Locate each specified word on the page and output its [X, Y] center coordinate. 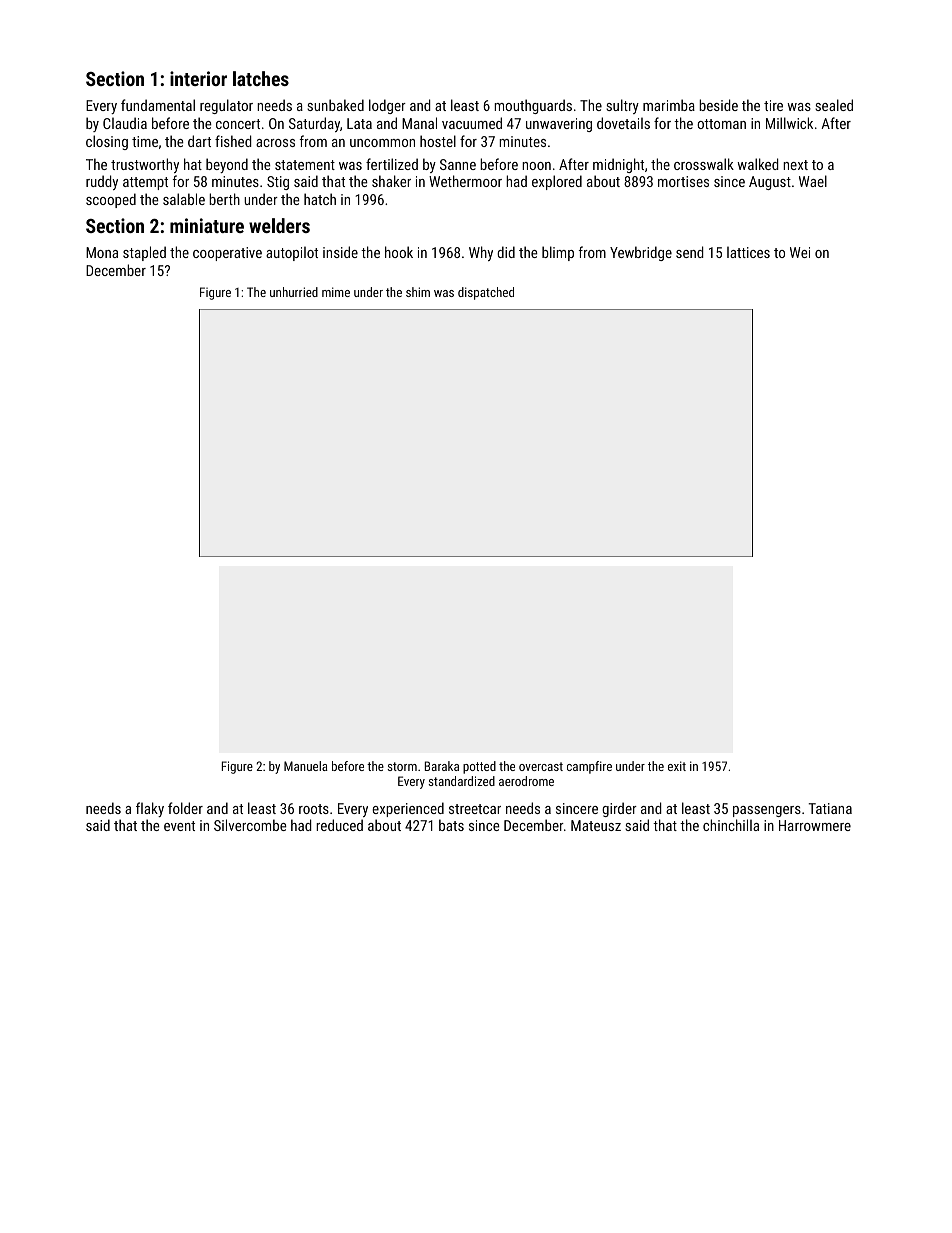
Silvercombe [250, 825]
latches [261, 78]
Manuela [306, 766]
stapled [144, 253]
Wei [800, 252]
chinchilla [731, 825]
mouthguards [533, 106]
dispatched [486, 293]
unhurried [294, 292]
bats [451, 825]
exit [677, 766]
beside [718, 105]
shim [418, 292]
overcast [541, 766]
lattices [748, 252]
